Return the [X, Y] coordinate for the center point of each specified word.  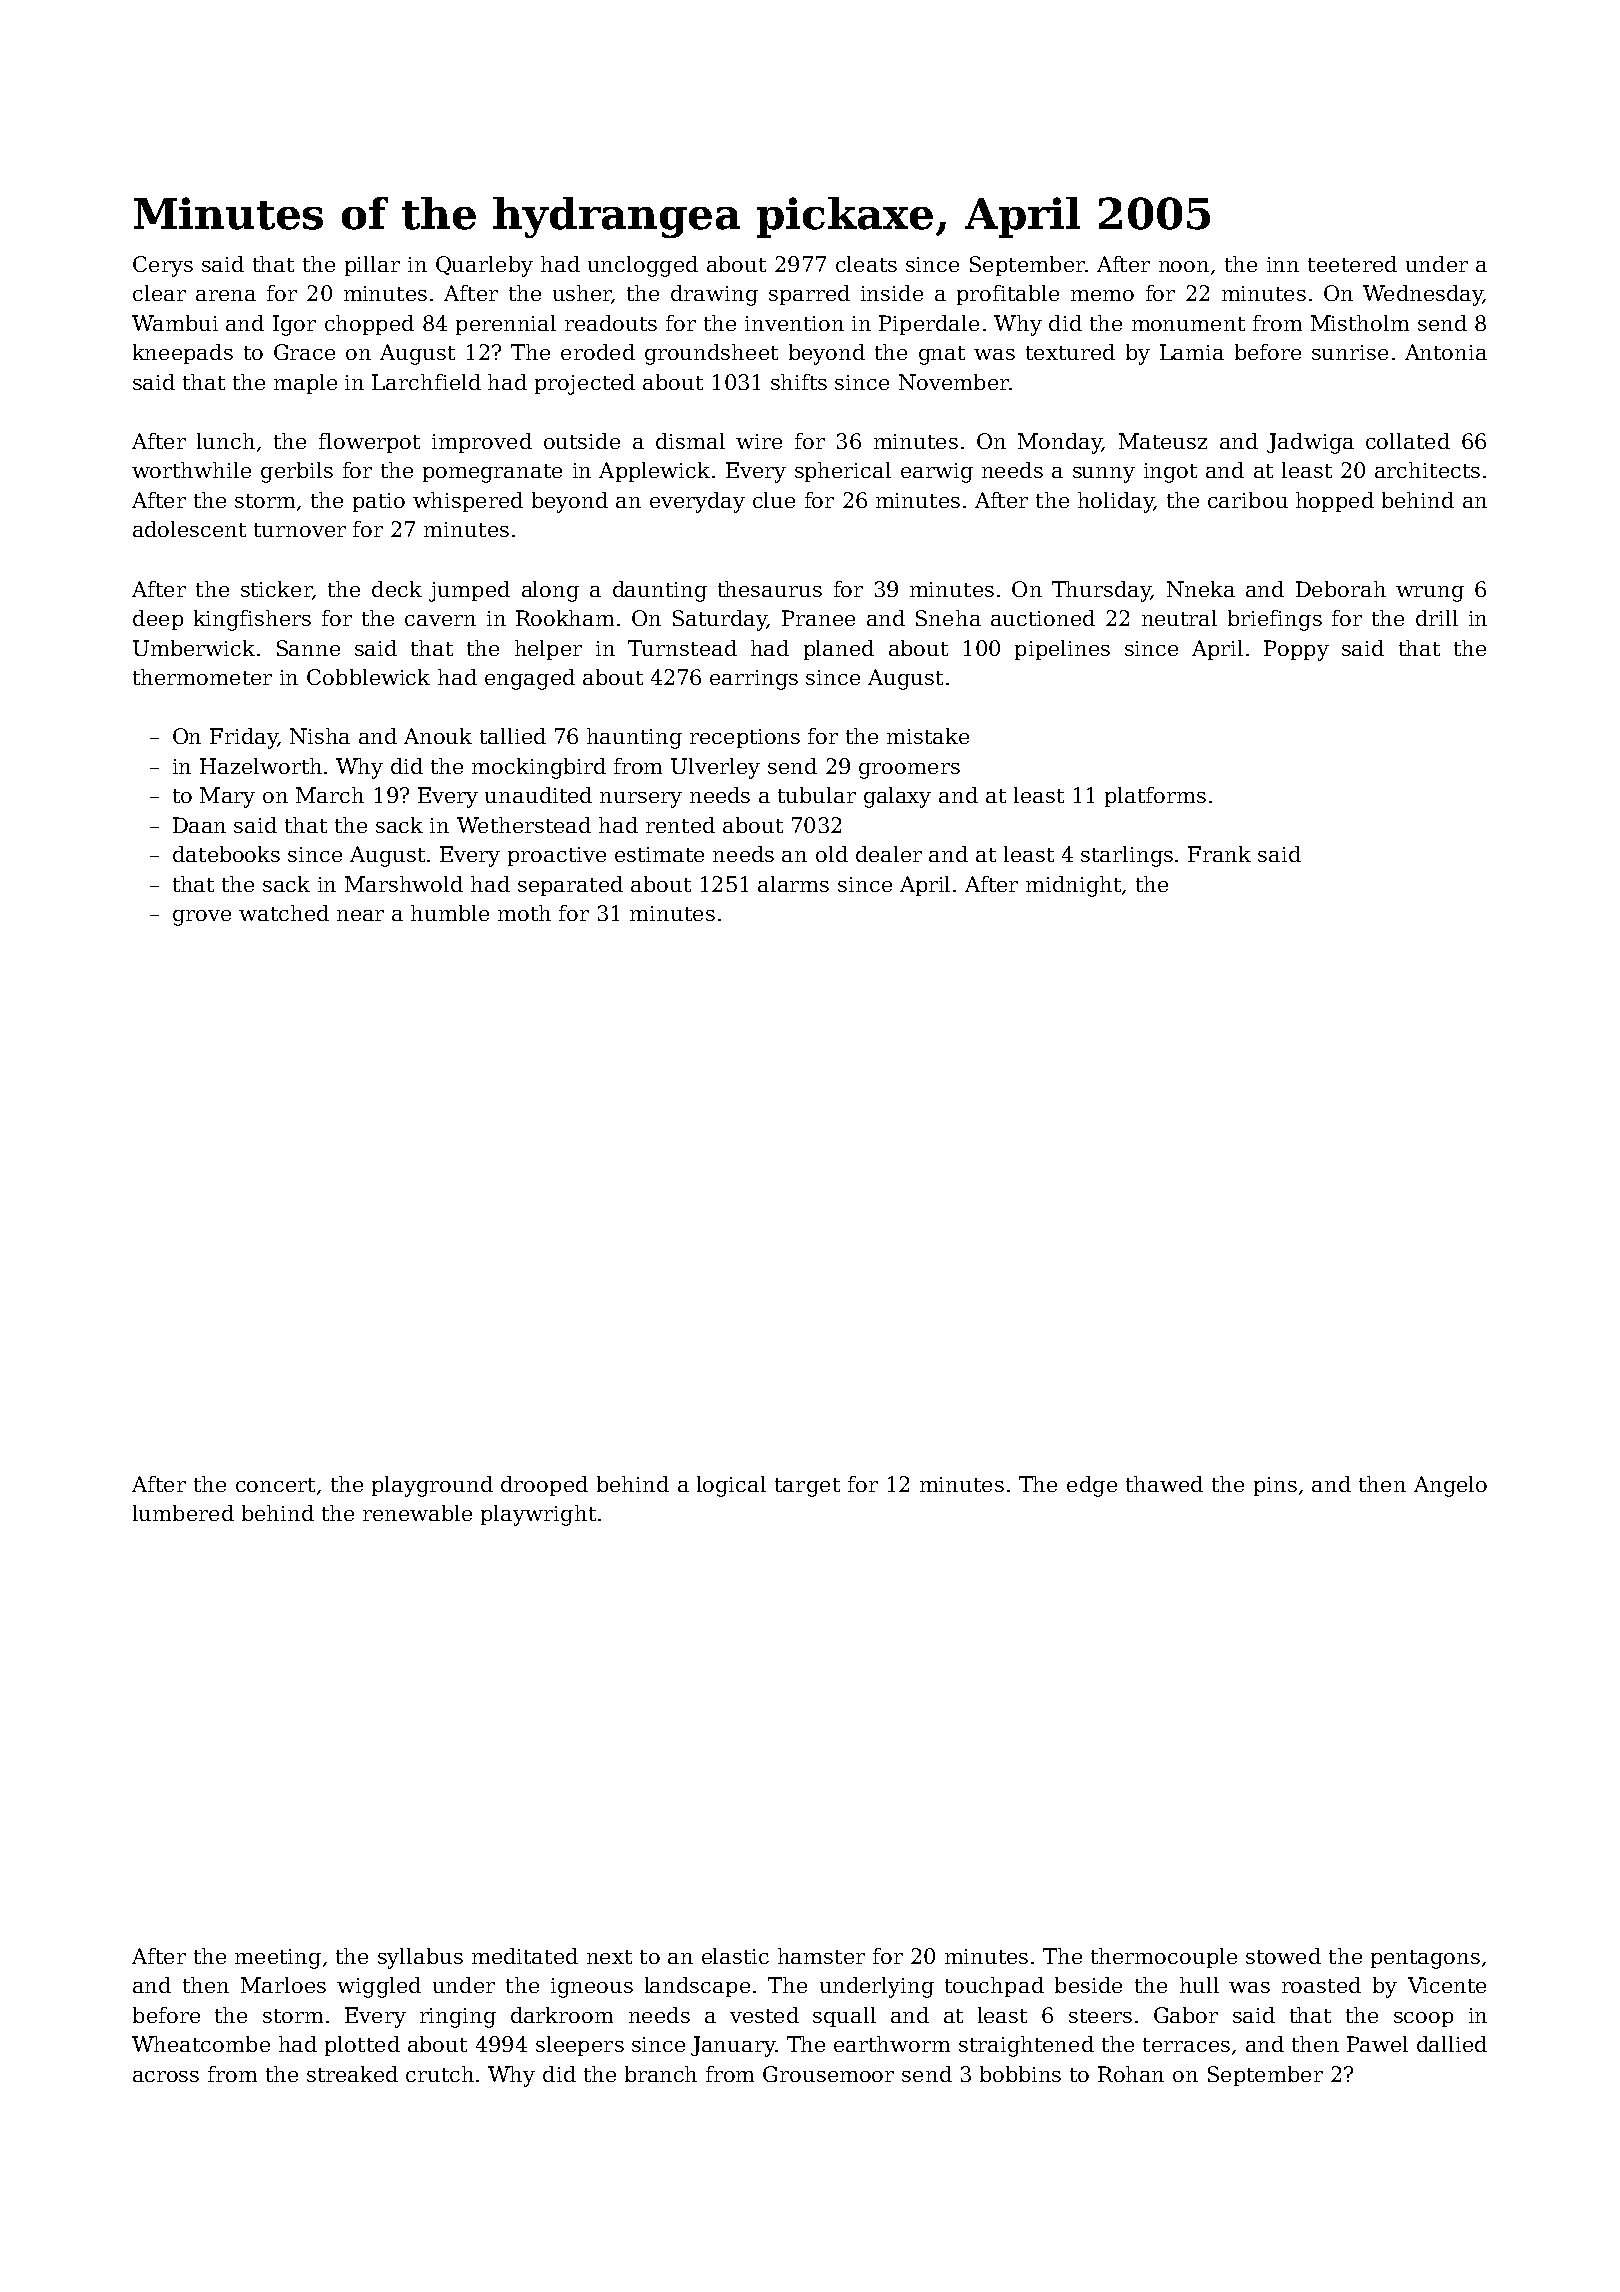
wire [759, 441]
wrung [1430, 594]
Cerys [163, 266]
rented [680, 825]
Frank [1219, 854]
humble [450, 913]
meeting [278, 1959]
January [733, 2046]
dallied [1452, 2044]
